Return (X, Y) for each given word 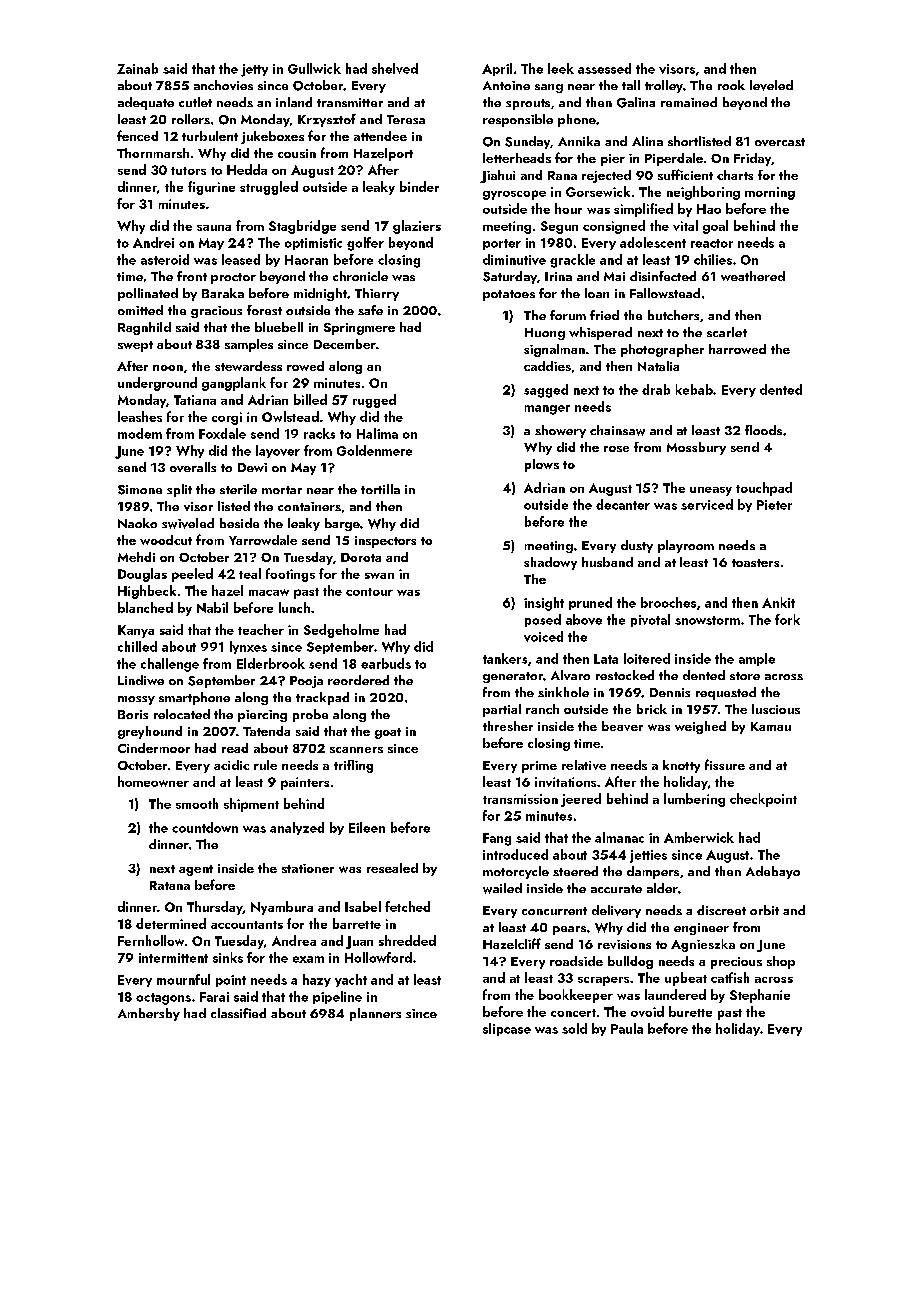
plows (542, 465)
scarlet (727, 332)
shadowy (550, 563)
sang (549, 88)
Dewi (252, 467)
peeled (192, 575)
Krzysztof (327, 120)
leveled (771, 85)
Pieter (774, 505)
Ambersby (149, 1014)
